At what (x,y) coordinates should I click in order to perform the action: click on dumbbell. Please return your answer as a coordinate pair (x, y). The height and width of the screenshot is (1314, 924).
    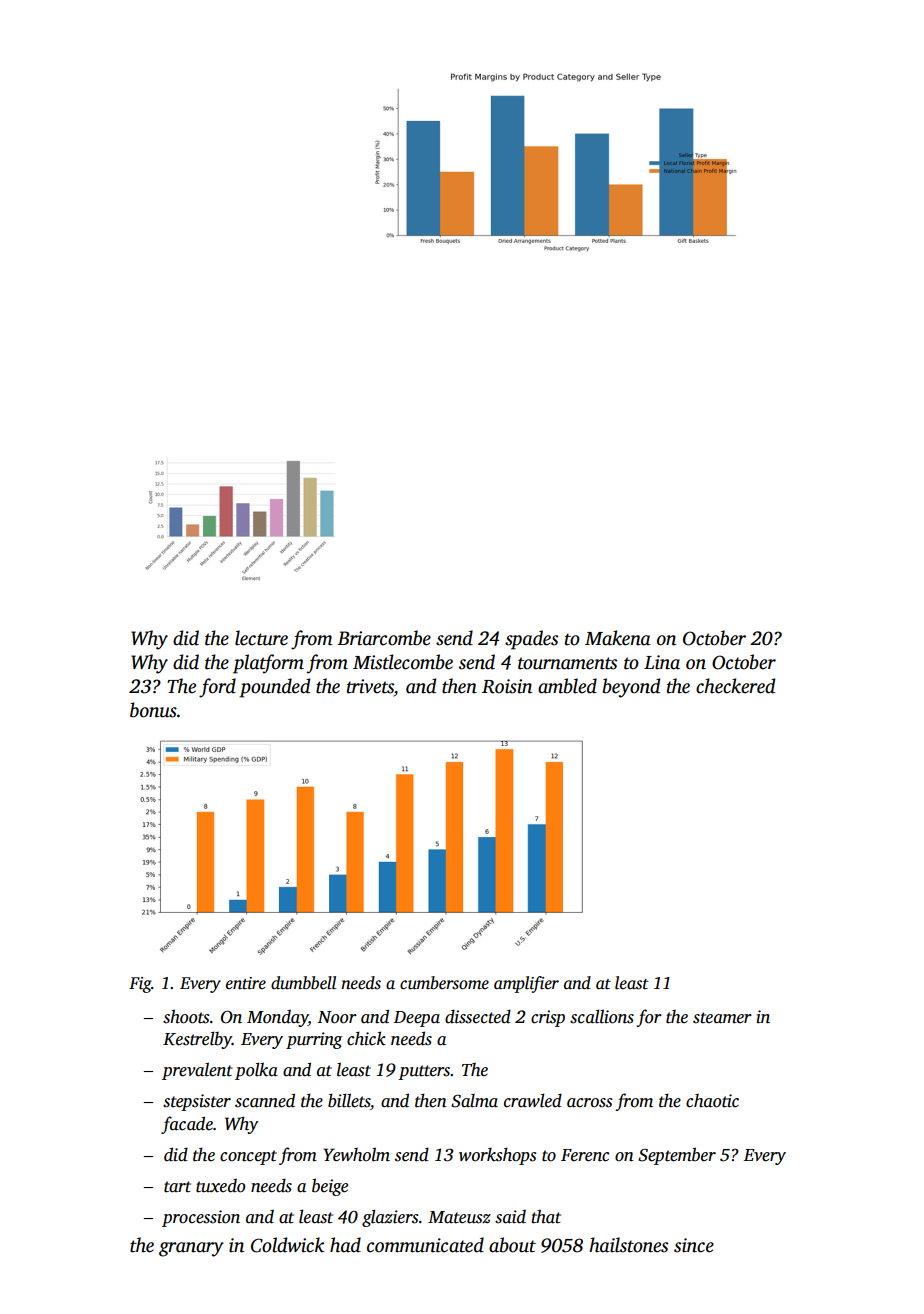
    Looking at the image, I should click on (303, 983).
